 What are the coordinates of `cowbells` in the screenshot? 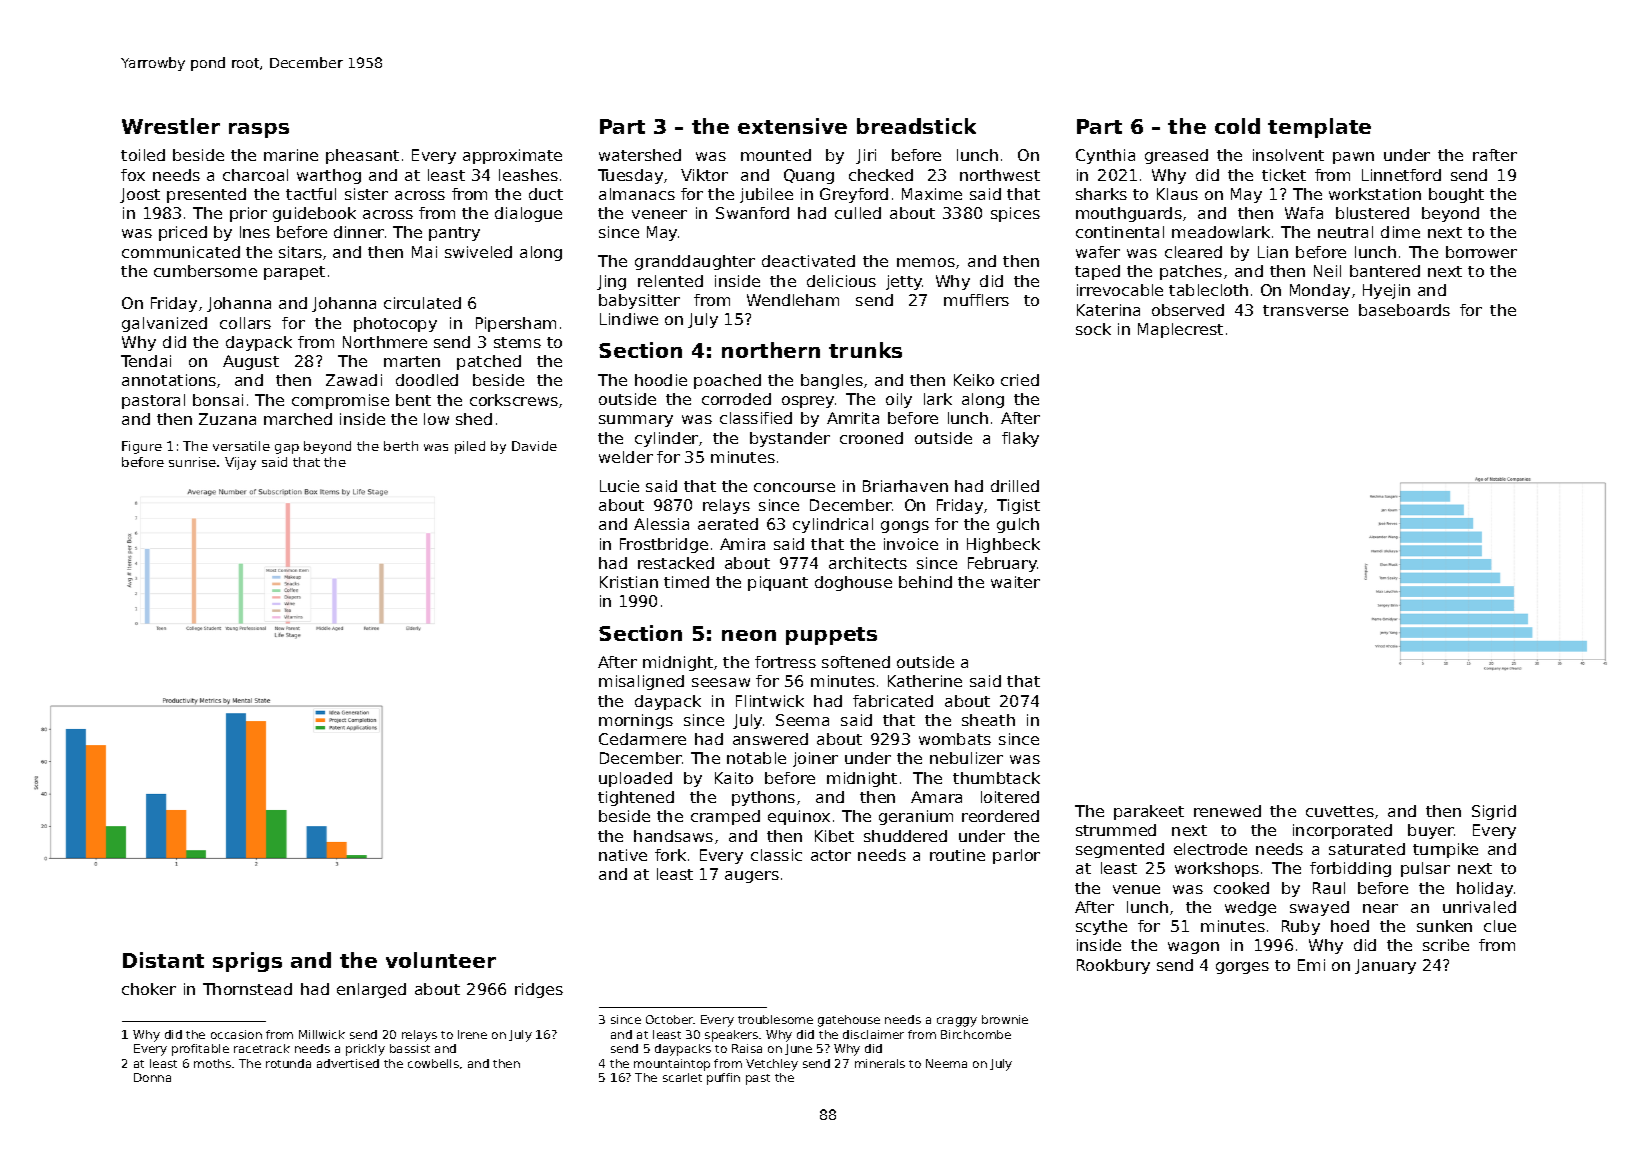 It's located at (433, 1063).
